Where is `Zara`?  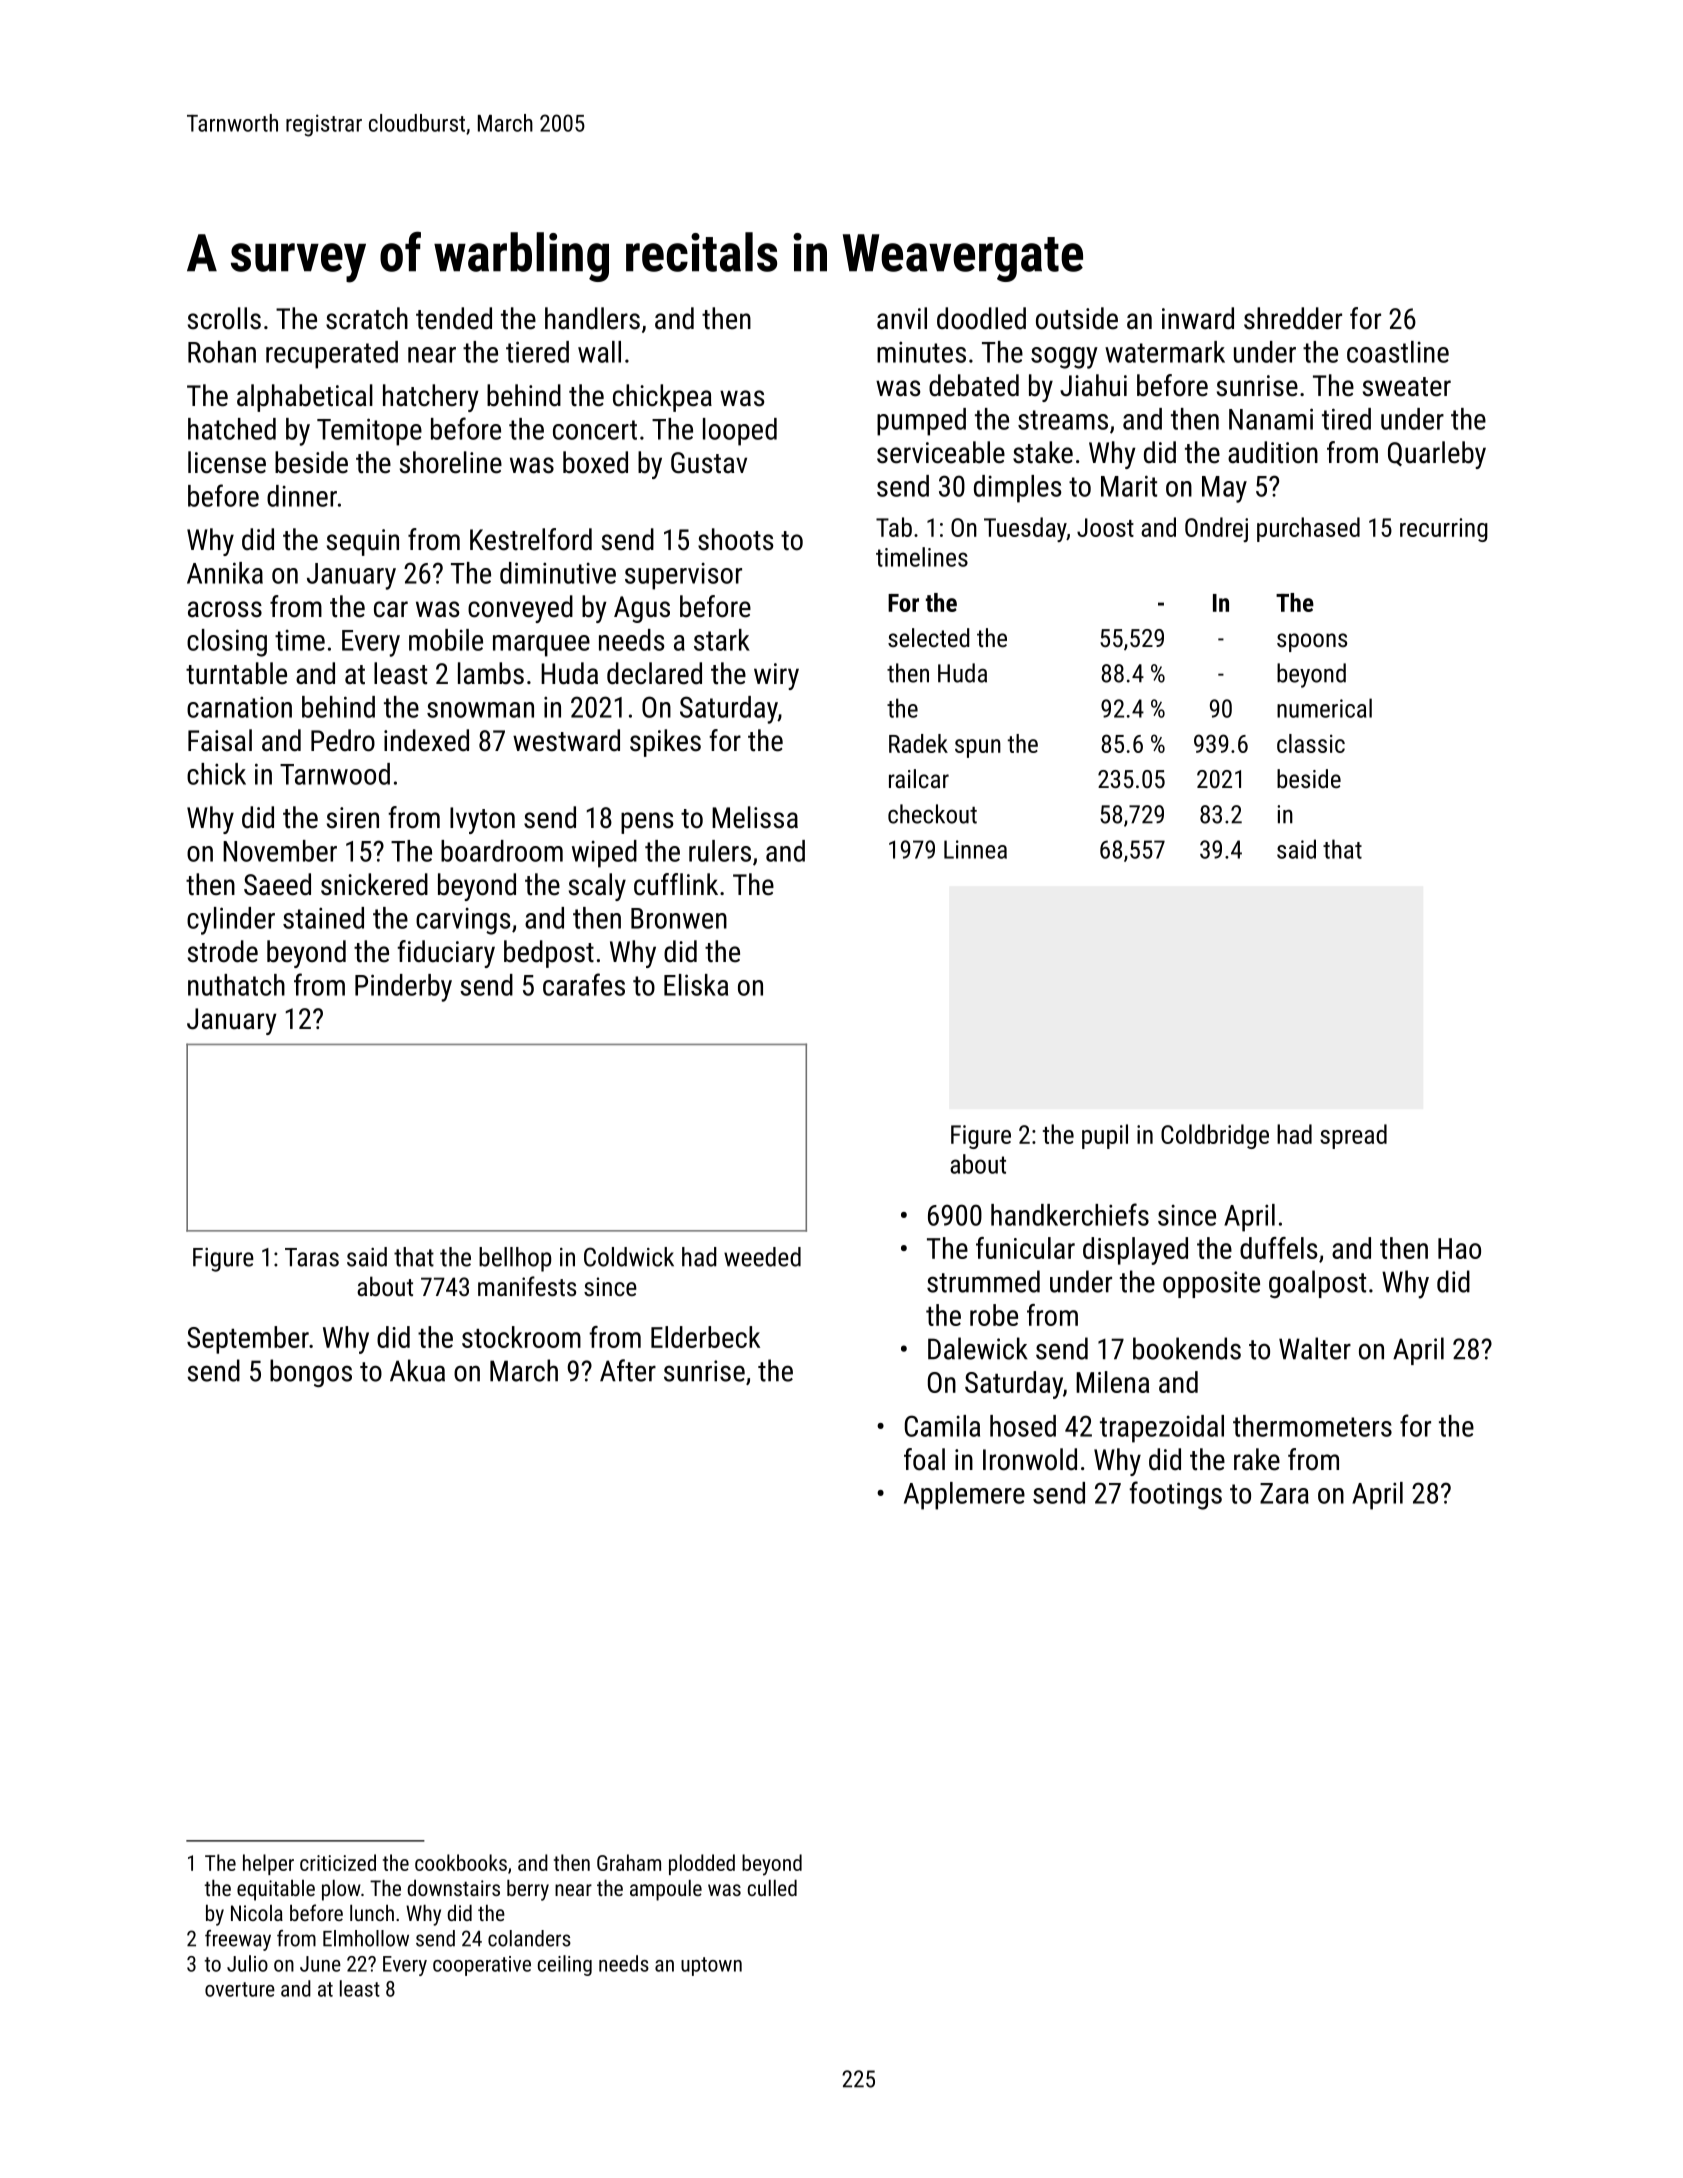
Zara is located at coordinates (1284, 1493).
